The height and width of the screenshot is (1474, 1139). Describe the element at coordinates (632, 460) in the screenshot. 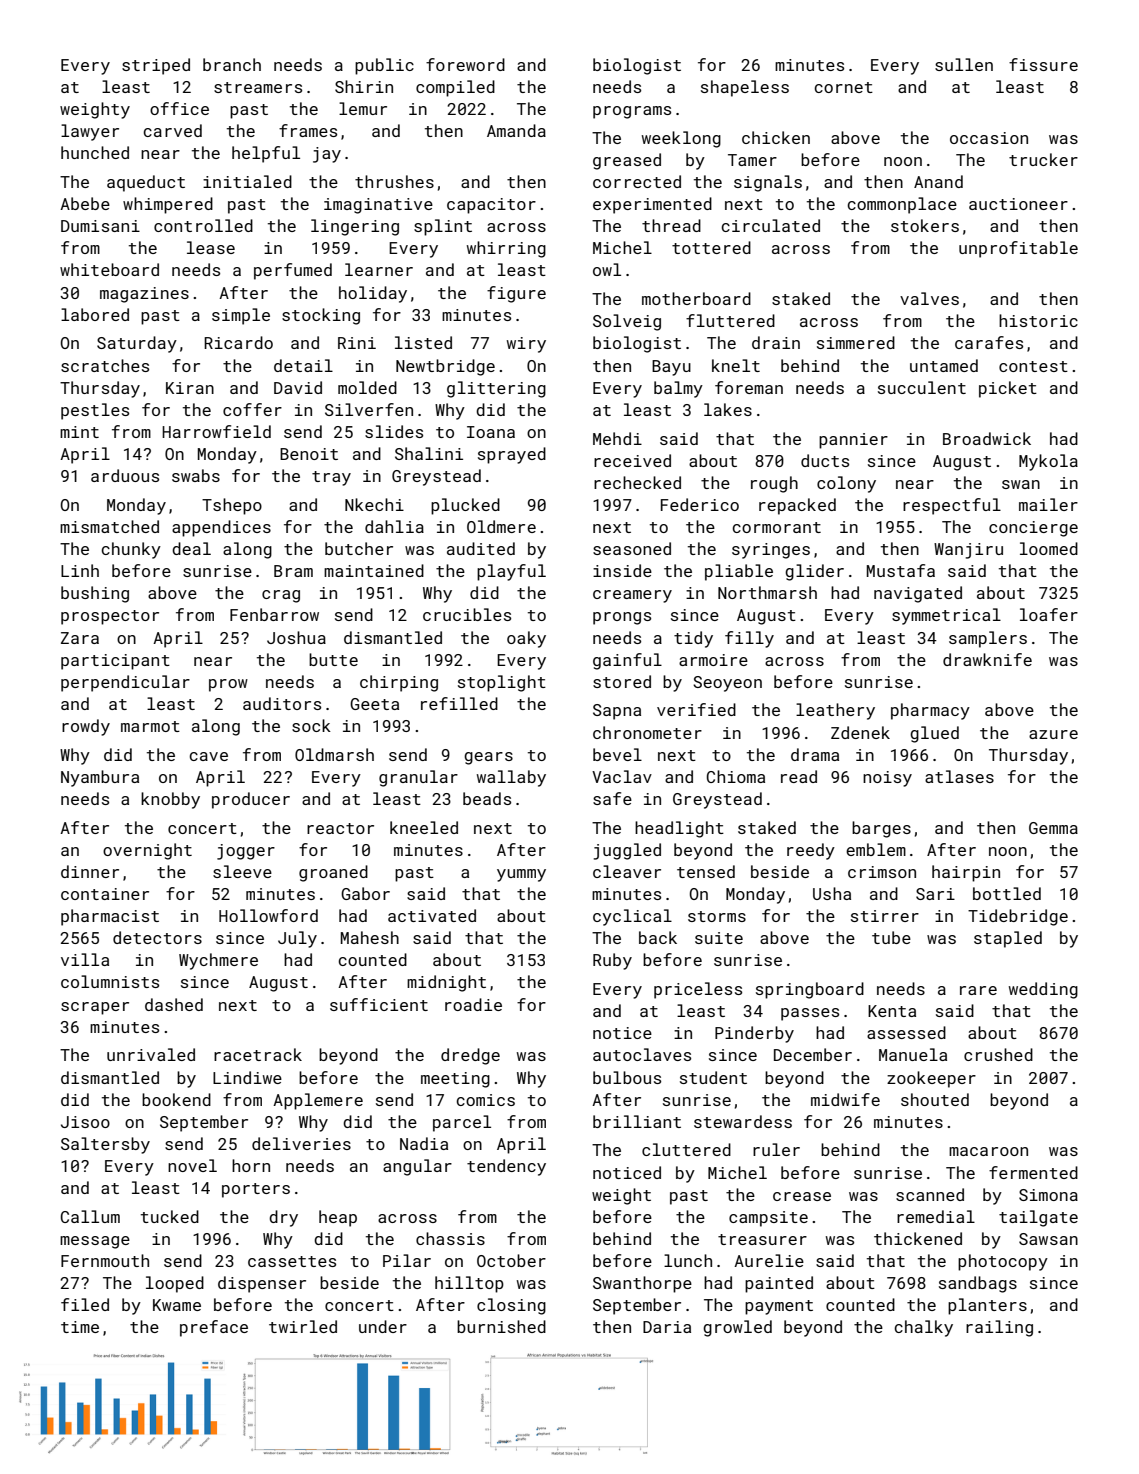

I see `received` at that location.
